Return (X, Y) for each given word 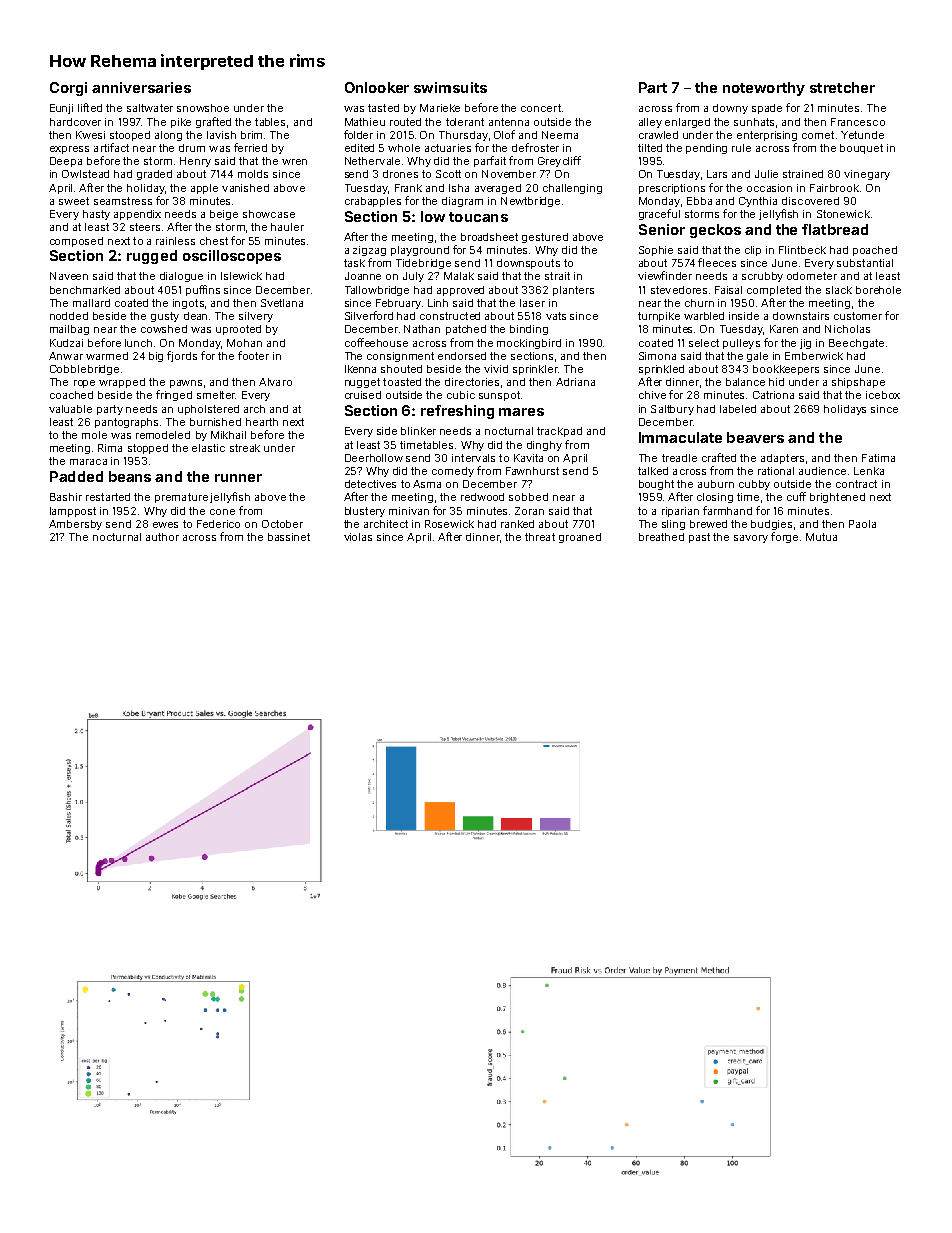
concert (541, 108)
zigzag (369, 251)
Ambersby (75, 525)
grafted (213, 122)
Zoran (529, 511)
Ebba (699, 201)
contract (856, 484)
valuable (70, 409)
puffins (203, 290)
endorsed (462, 356)
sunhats (754, 122)
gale (757, 357)
